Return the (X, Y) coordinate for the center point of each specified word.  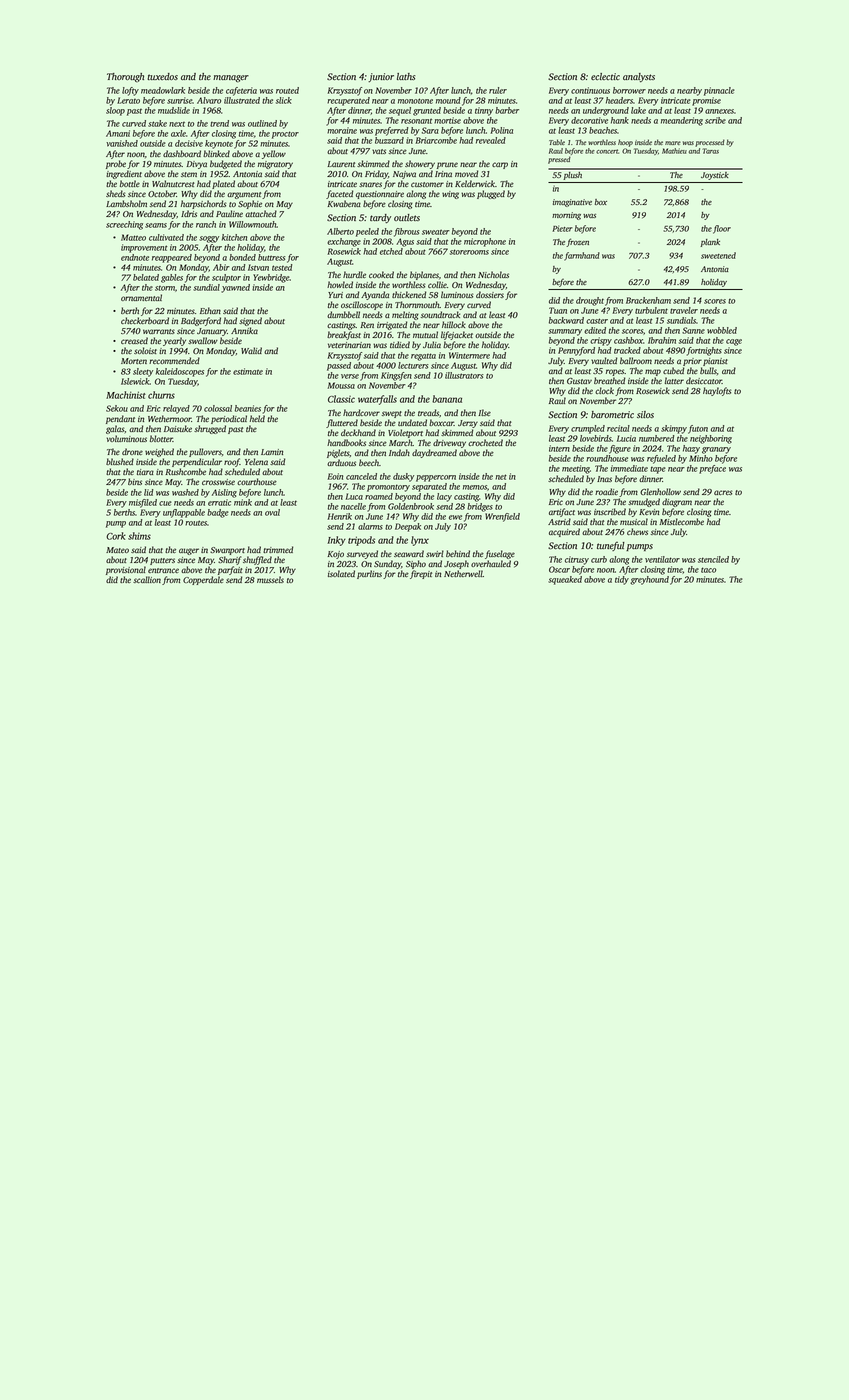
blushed (120, 461)
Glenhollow (660, 491)
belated (146, 277)
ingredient (124, 174)
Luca (354, 496)
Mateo (117, 550)
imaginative (572, 203)
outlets (407, 217)
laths (406, 76)
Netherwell (463, 573)
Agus (405, 242)
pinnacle (719, 91)
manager (231, 79)
